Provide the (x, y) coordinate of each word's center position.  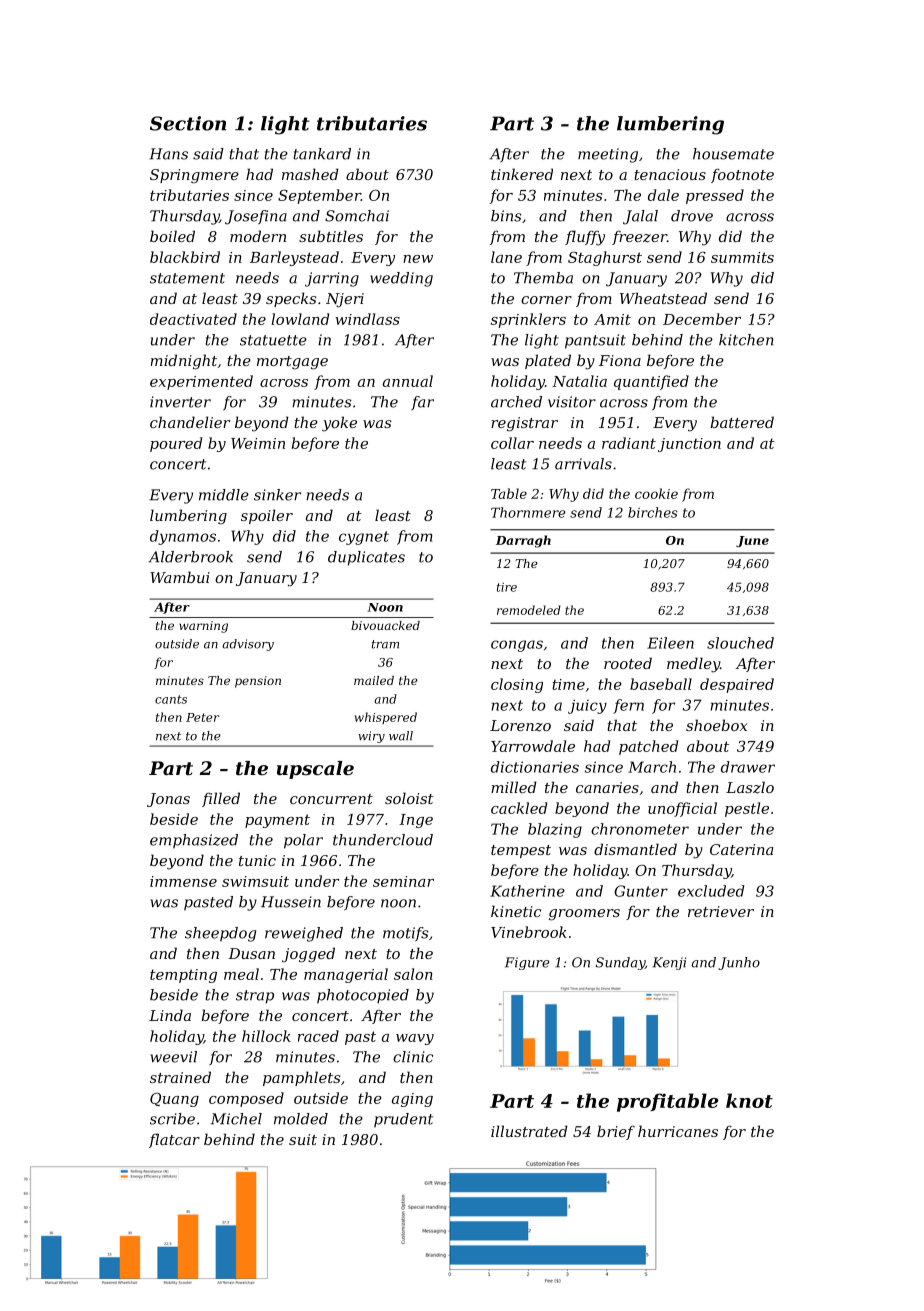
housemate (733, 154)
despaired (737, 685)
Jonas (168, 800)
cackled (519, 808)
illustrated (529, 1131)
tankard (322, 154)
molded (301, 1119)
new (418, 259)
